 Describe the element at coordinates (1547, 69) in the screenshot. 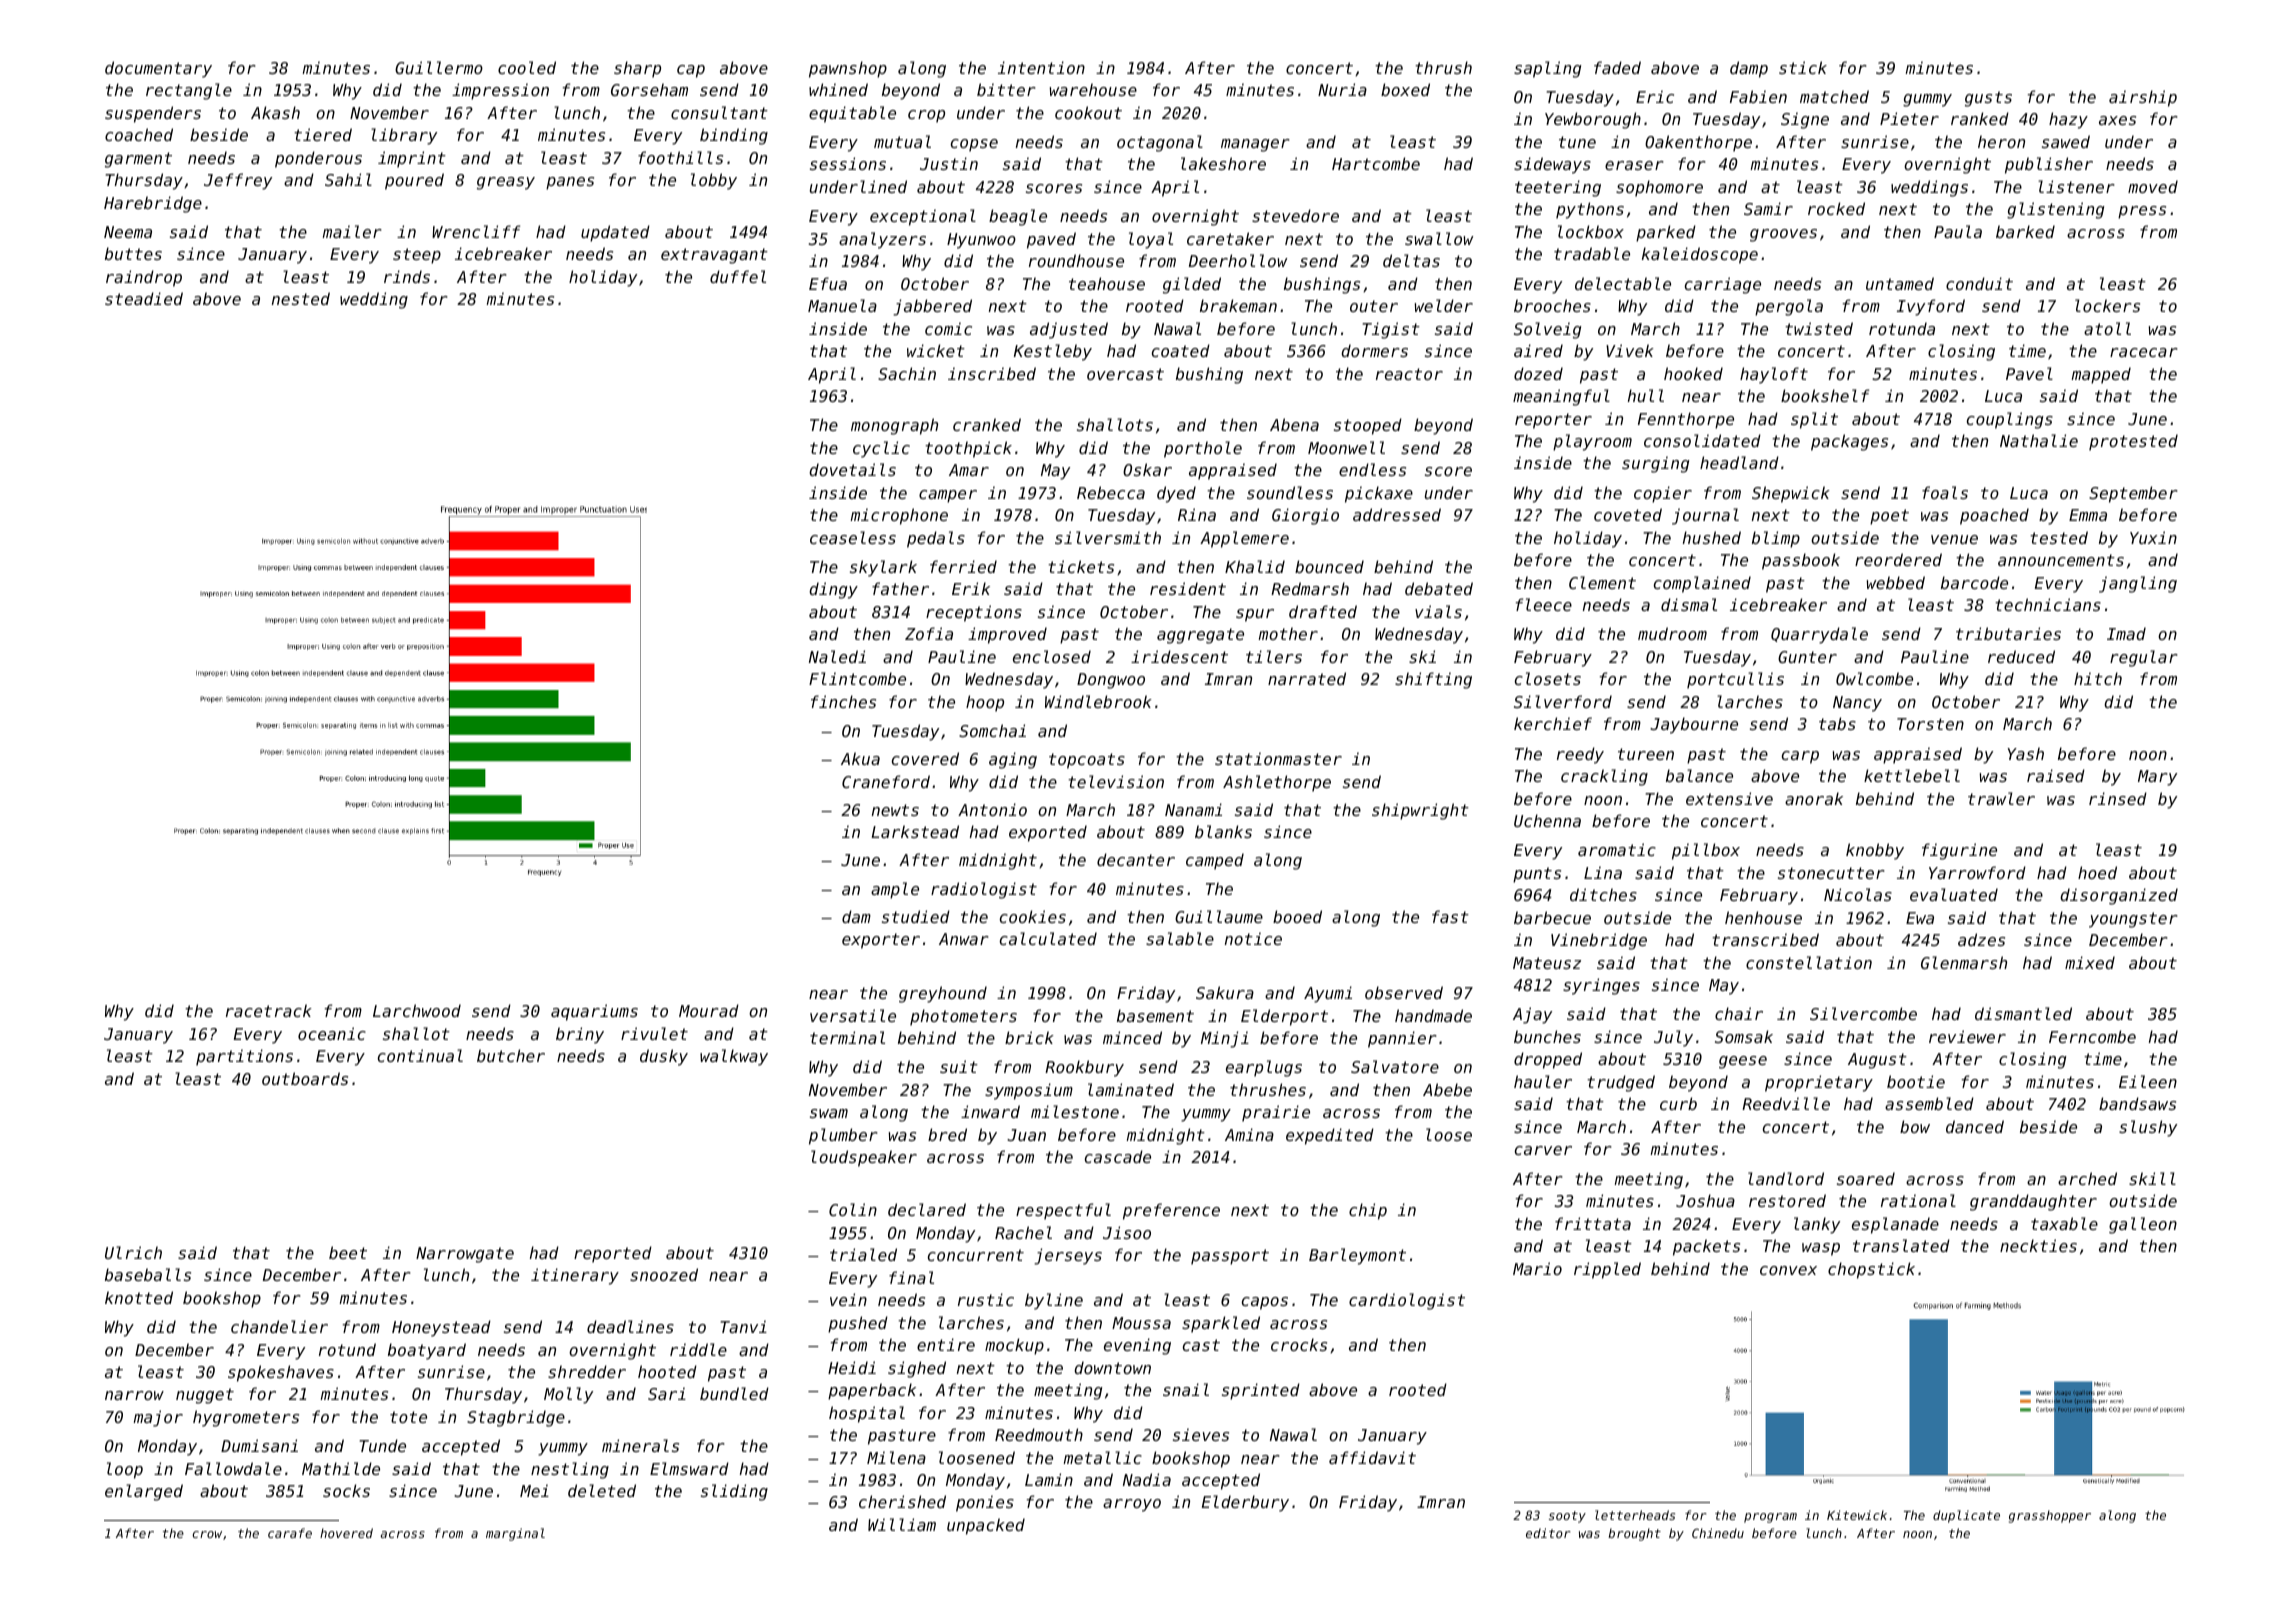

I see `sapling` at that location.
